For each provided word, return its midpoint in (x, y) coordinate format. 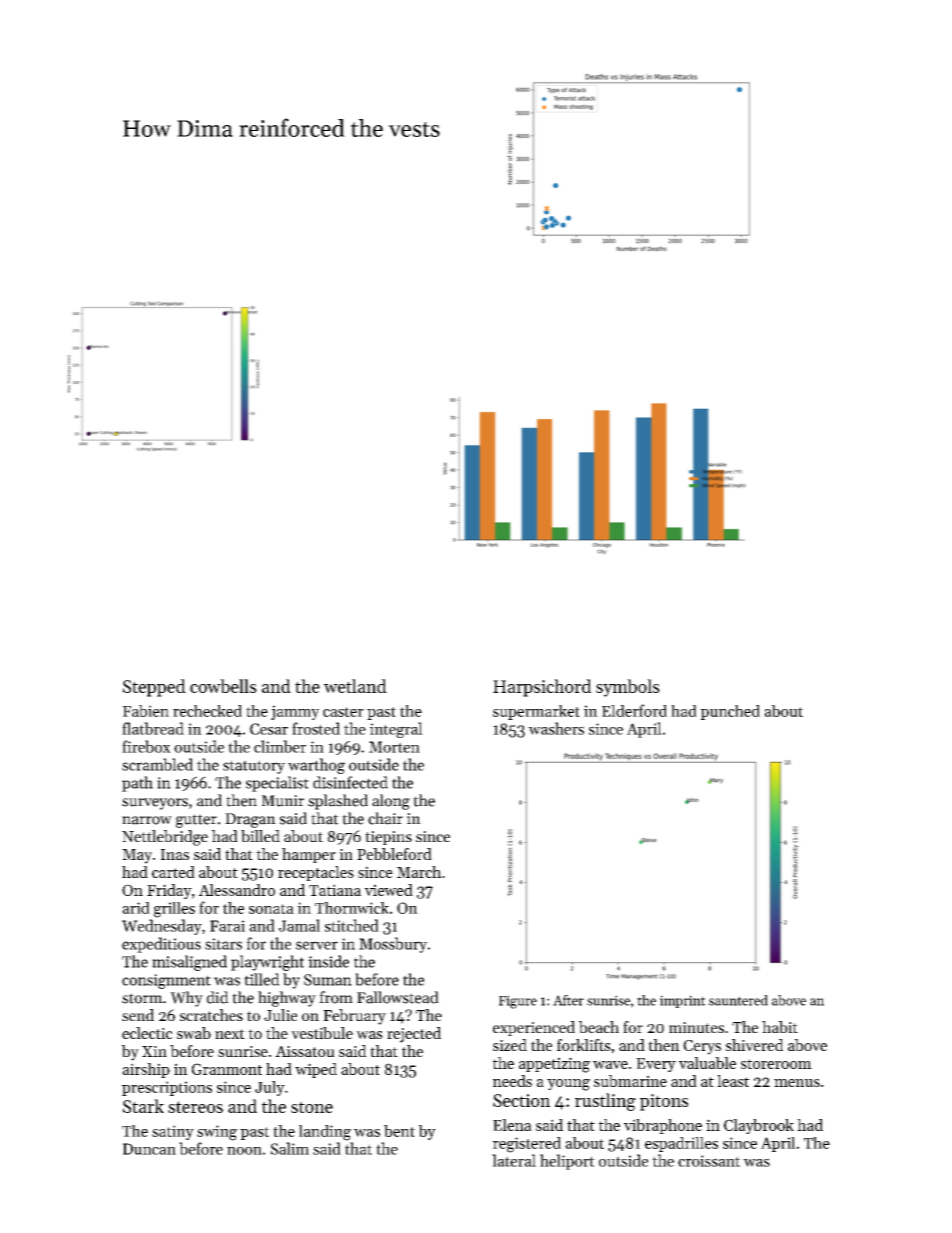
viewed (389, 890)
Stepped (154, 688)
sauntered (738, 1000)
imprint (683, 1001)
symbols (628, 688)
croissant (709, 1161)
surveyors (155, 804)
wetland (355, 686)
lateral (514, 1160)
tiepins (388, 838)
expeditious (161, 945)
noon (244, 1151)
